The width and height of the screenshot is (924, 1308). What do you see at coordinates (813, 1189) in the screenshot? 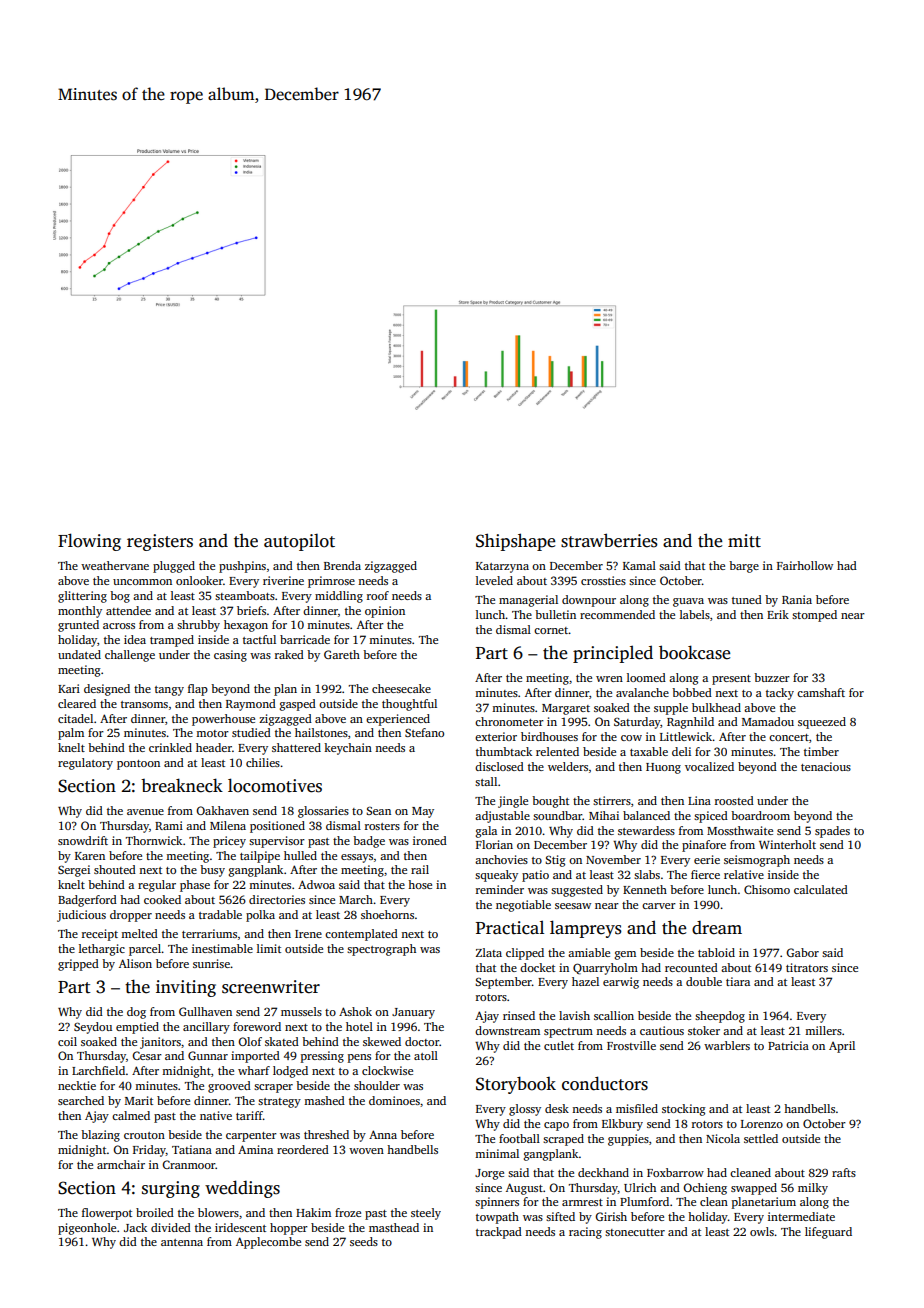
I see `milky` at bounding box center [813, 1189].
